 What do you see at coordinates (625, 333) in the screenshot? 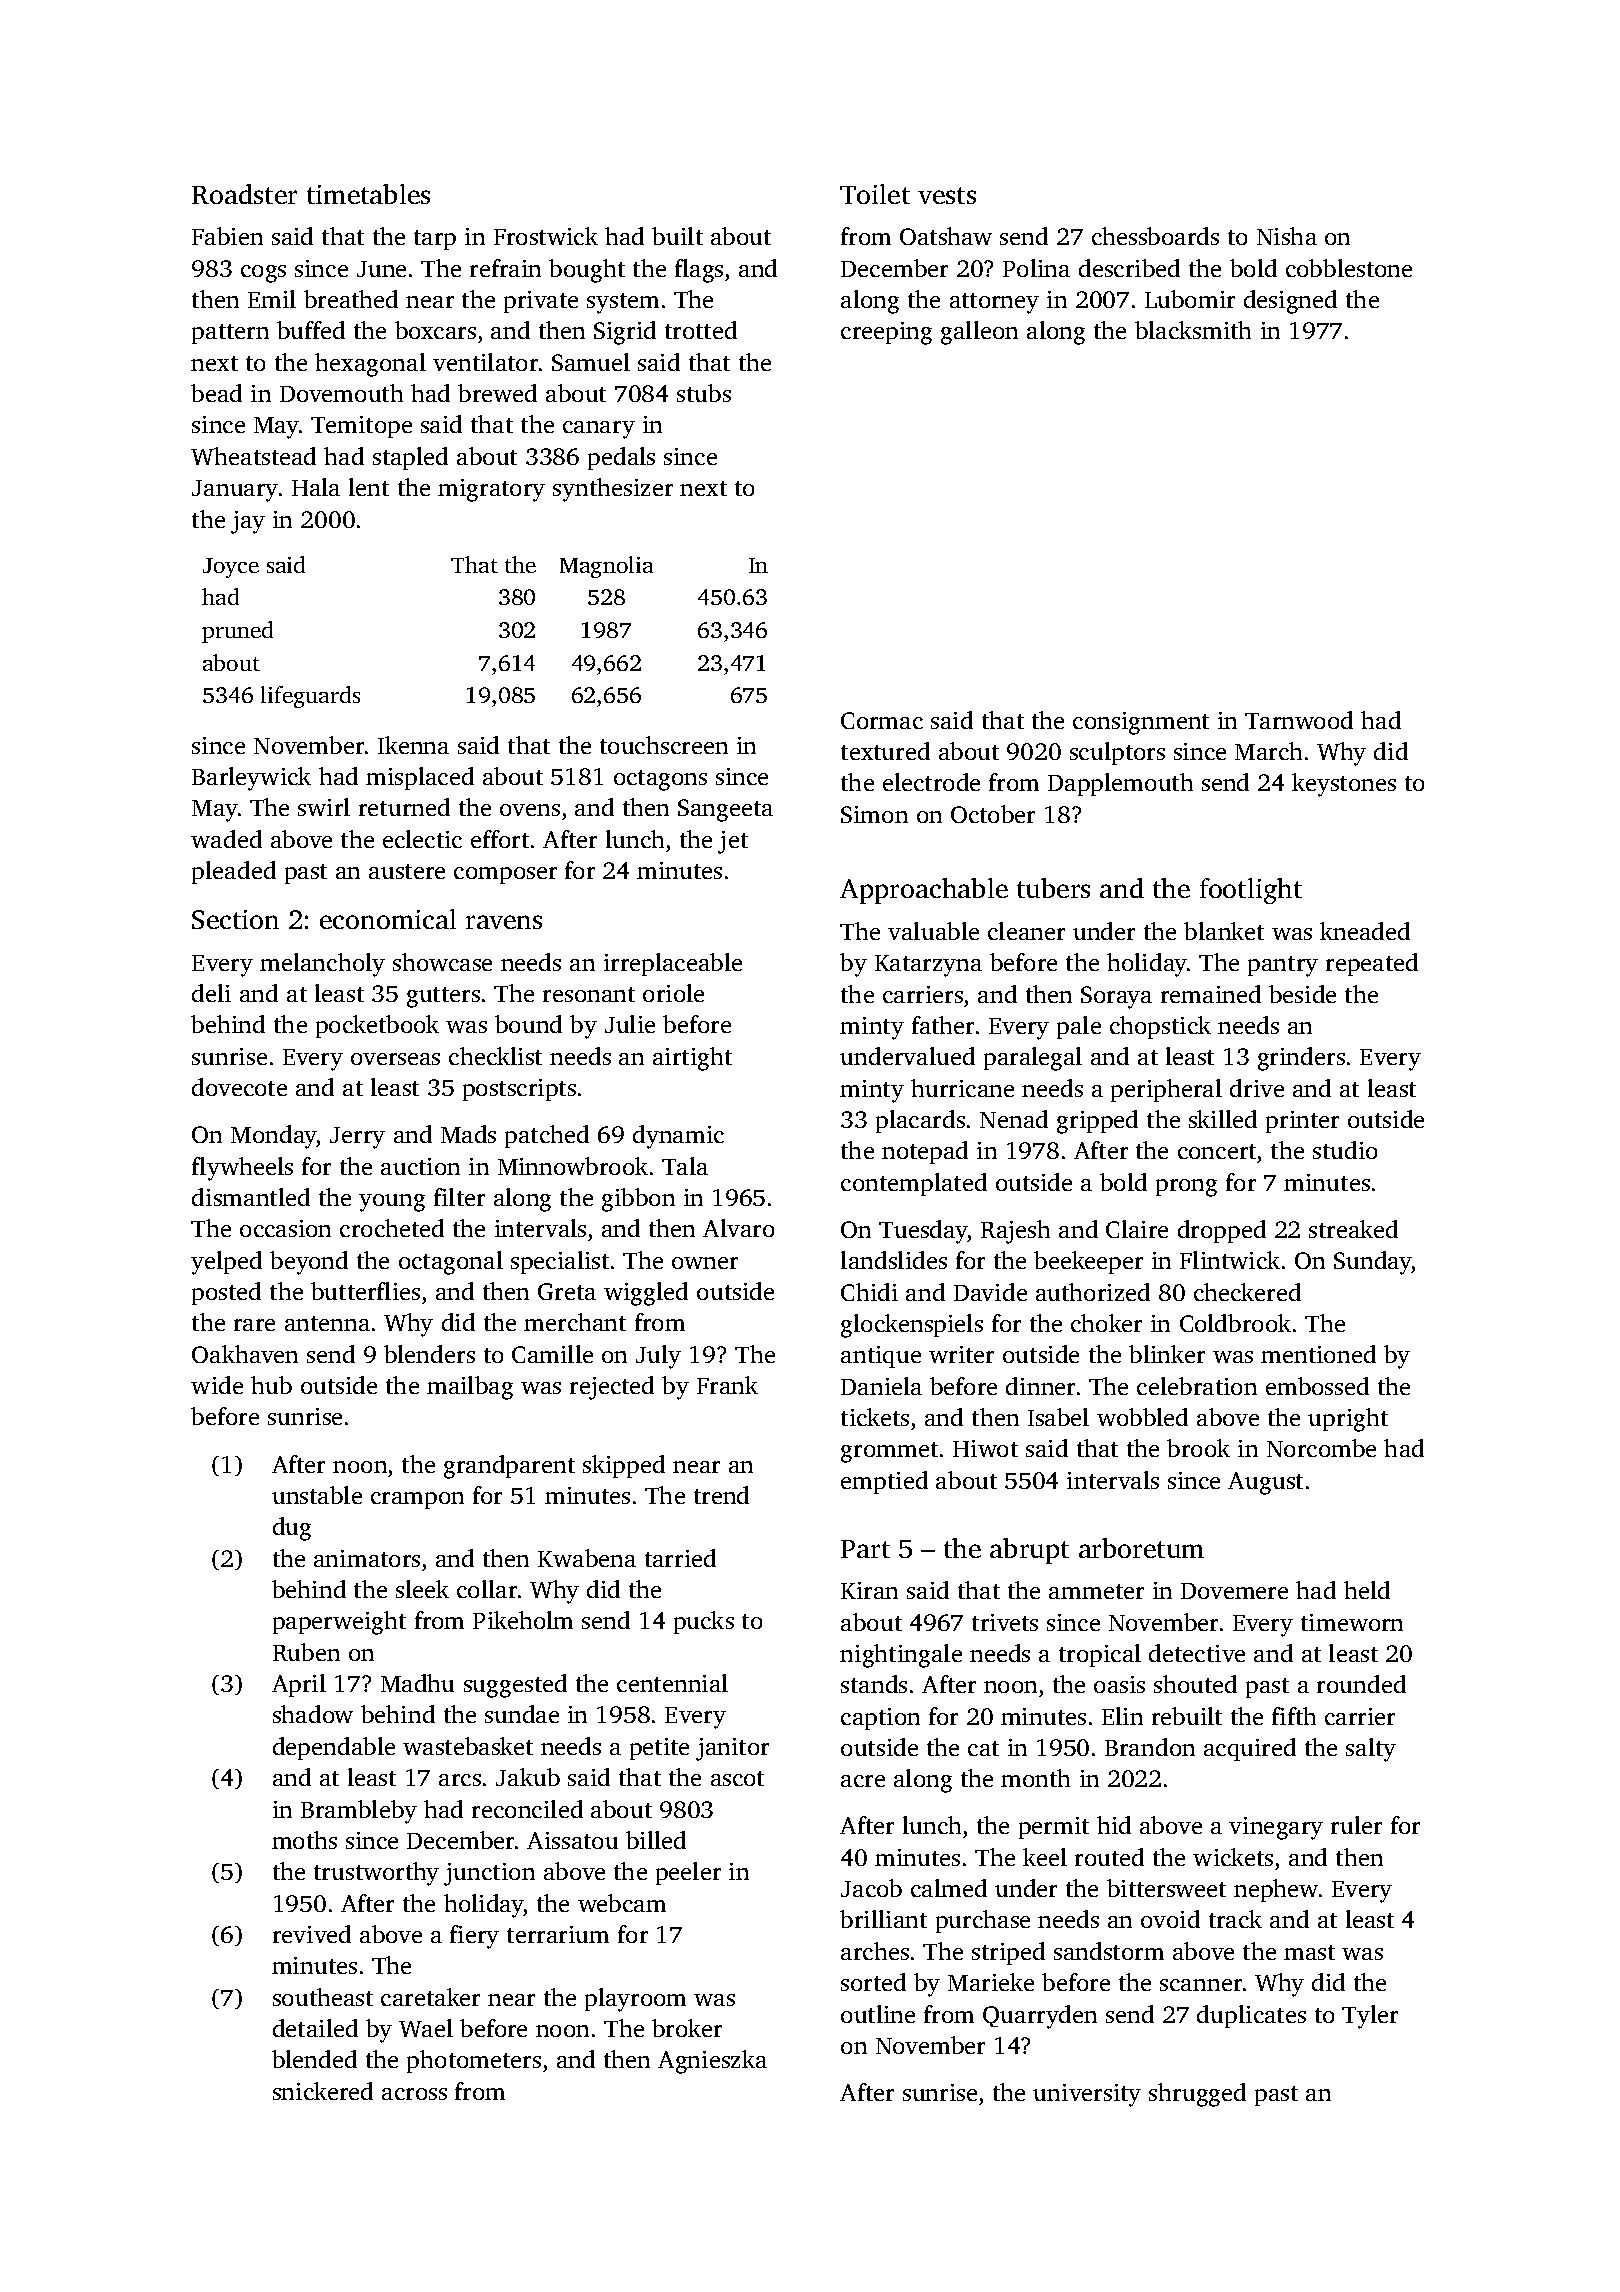
I see `Sigrid` at bounding box center [625, 333].
